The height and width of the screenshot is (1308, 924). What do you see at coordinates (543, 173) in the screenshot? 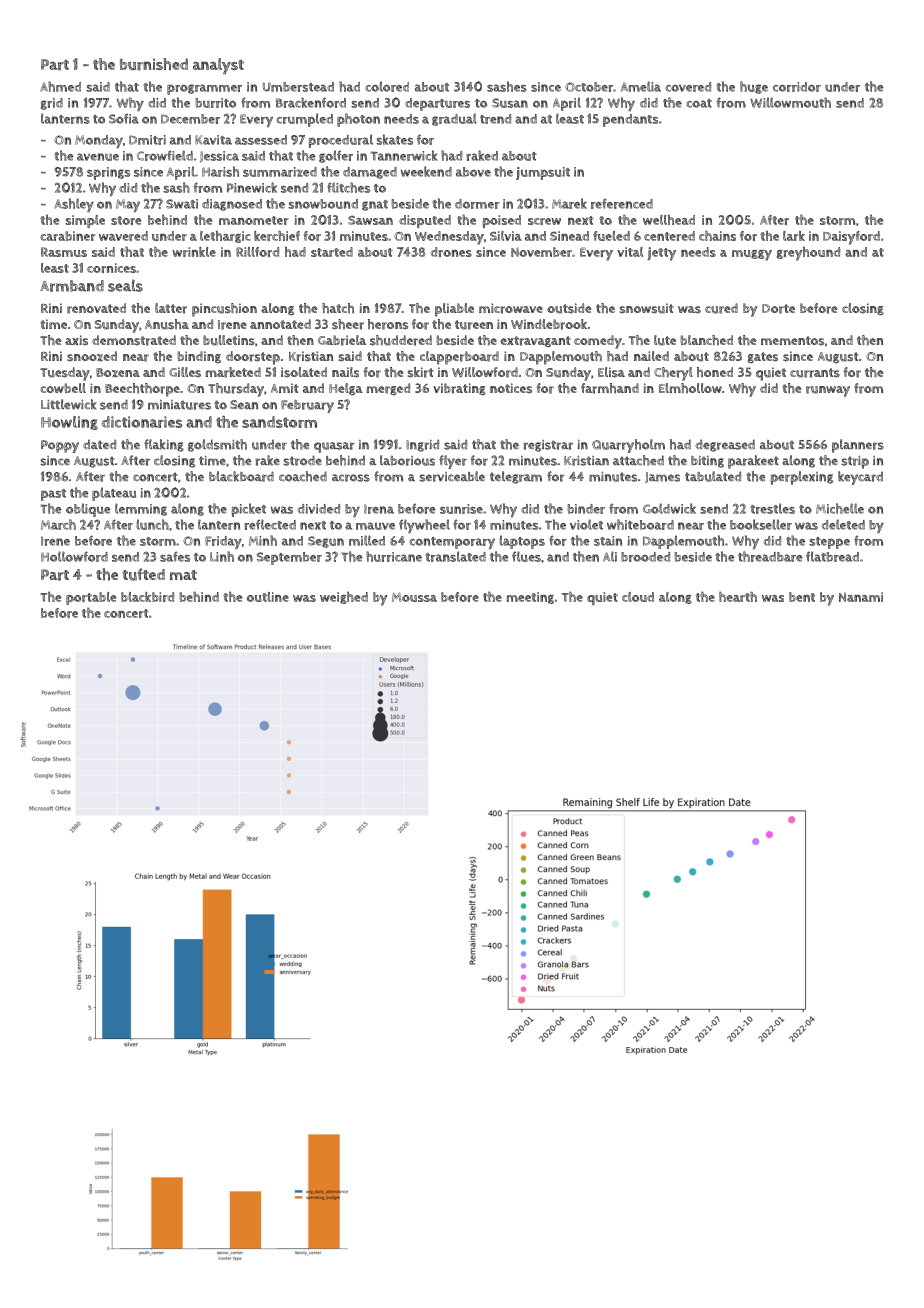
I see `jumpsuit` at bounding box center [543, 173].
